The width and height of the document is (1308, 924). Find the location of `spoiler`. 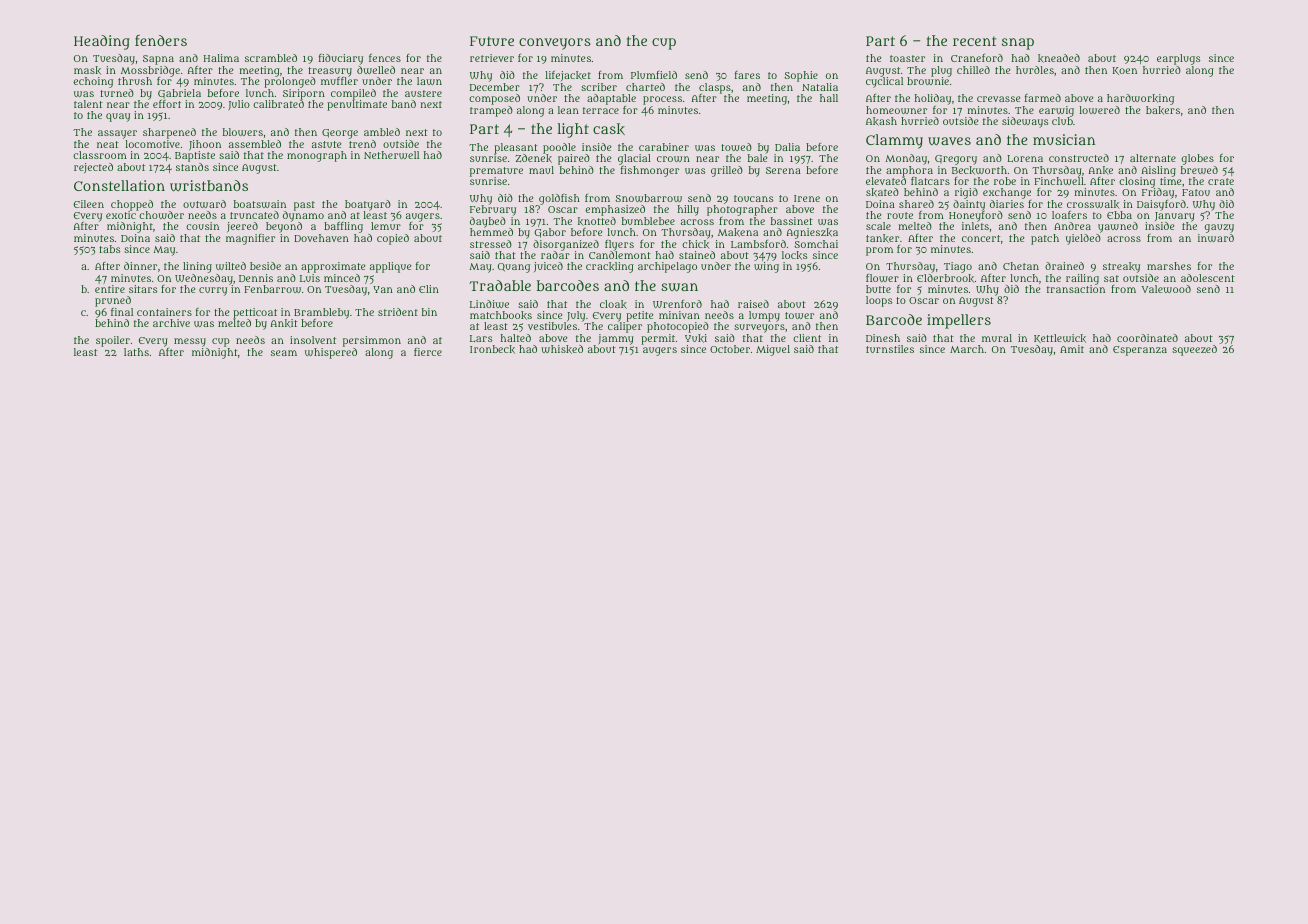

spoiler is located at coordinates (113, 341).
